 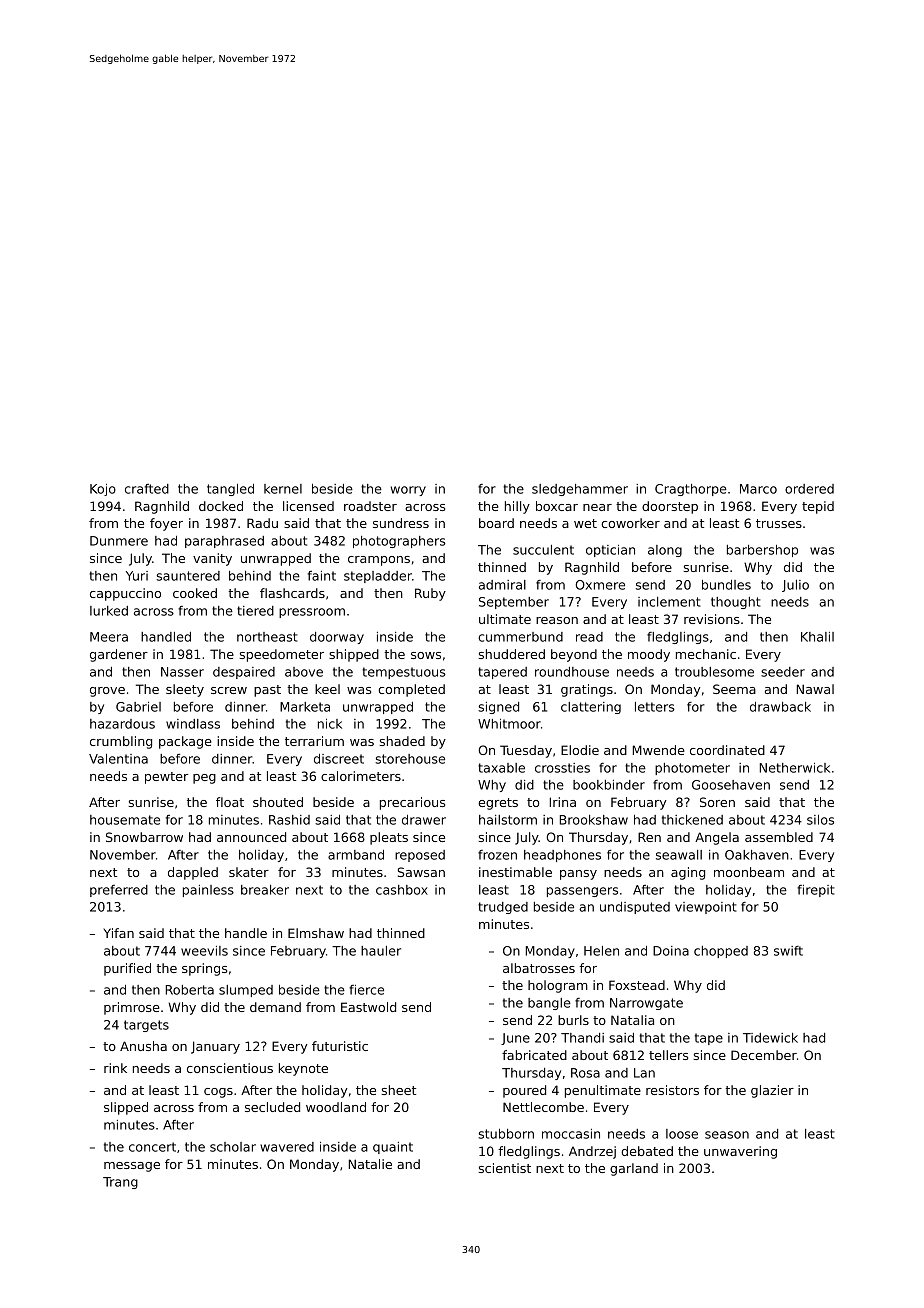 What do you see at coordinates (539, 968) in the screenshot?
I see `albatrosses` at bounding box center [539, 968].
